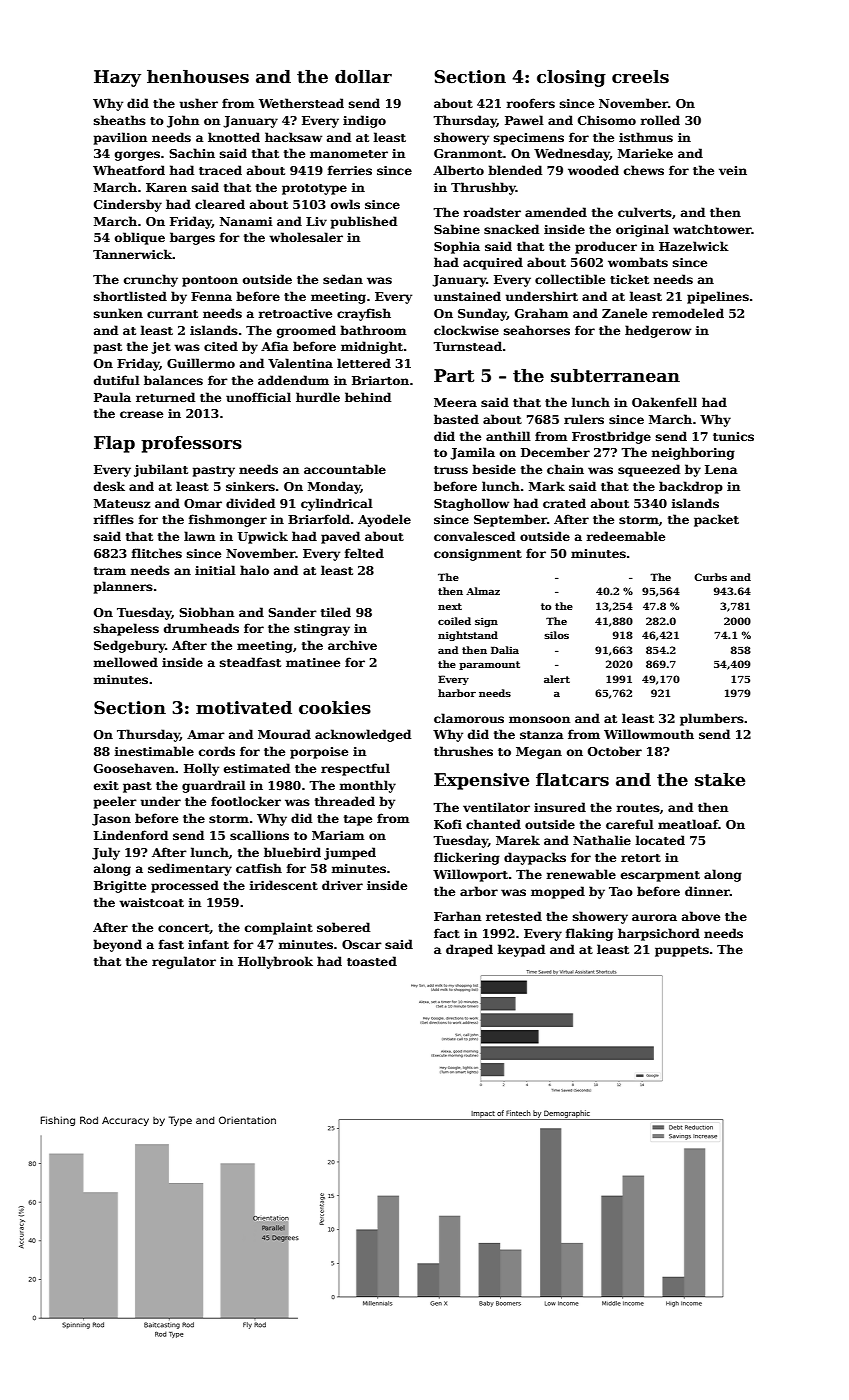 This page has width=849, height=1400. I want to click on Farhan, so click(457, 916).
